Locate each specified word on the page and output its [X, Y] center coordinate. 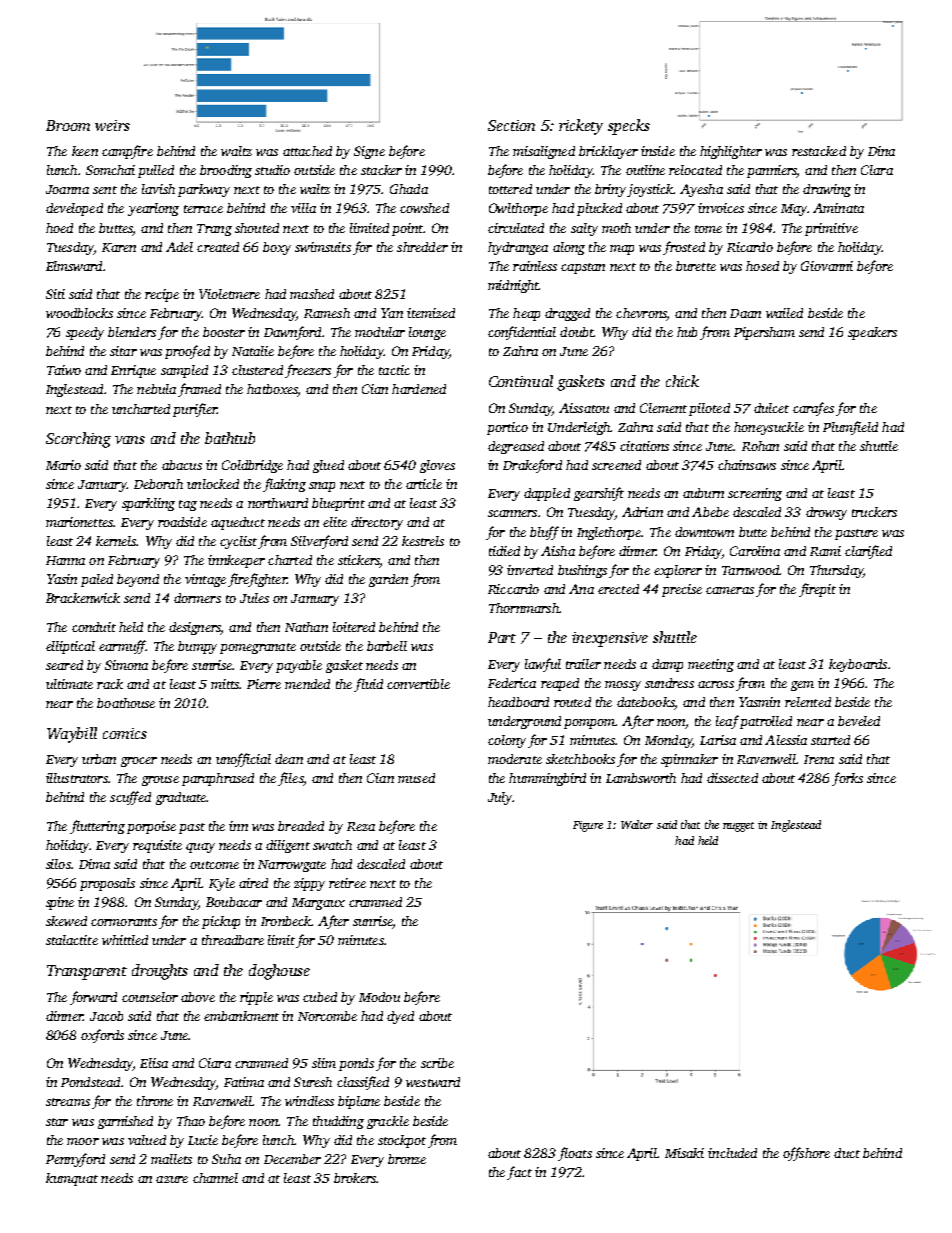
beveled [859, 721]
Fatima [244, 1082]
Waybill [72, 735]
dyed [400, 1017]
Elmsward [74, 266]
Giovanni [827, 266]
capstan [583, 268]
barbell [387, 646]
